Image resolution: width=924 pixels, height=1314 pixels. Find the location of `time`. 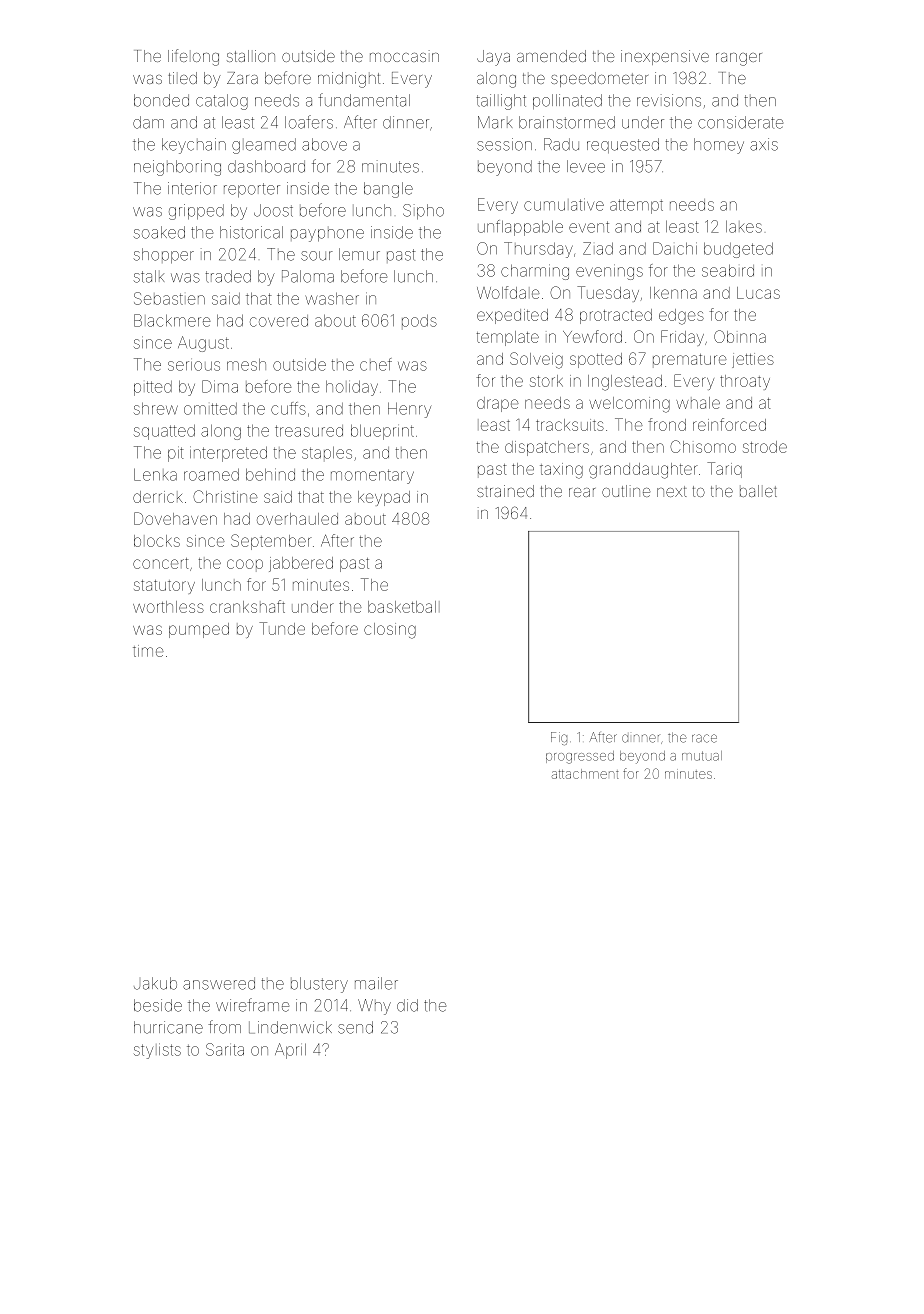

time is located at coordinates (148, 651).
